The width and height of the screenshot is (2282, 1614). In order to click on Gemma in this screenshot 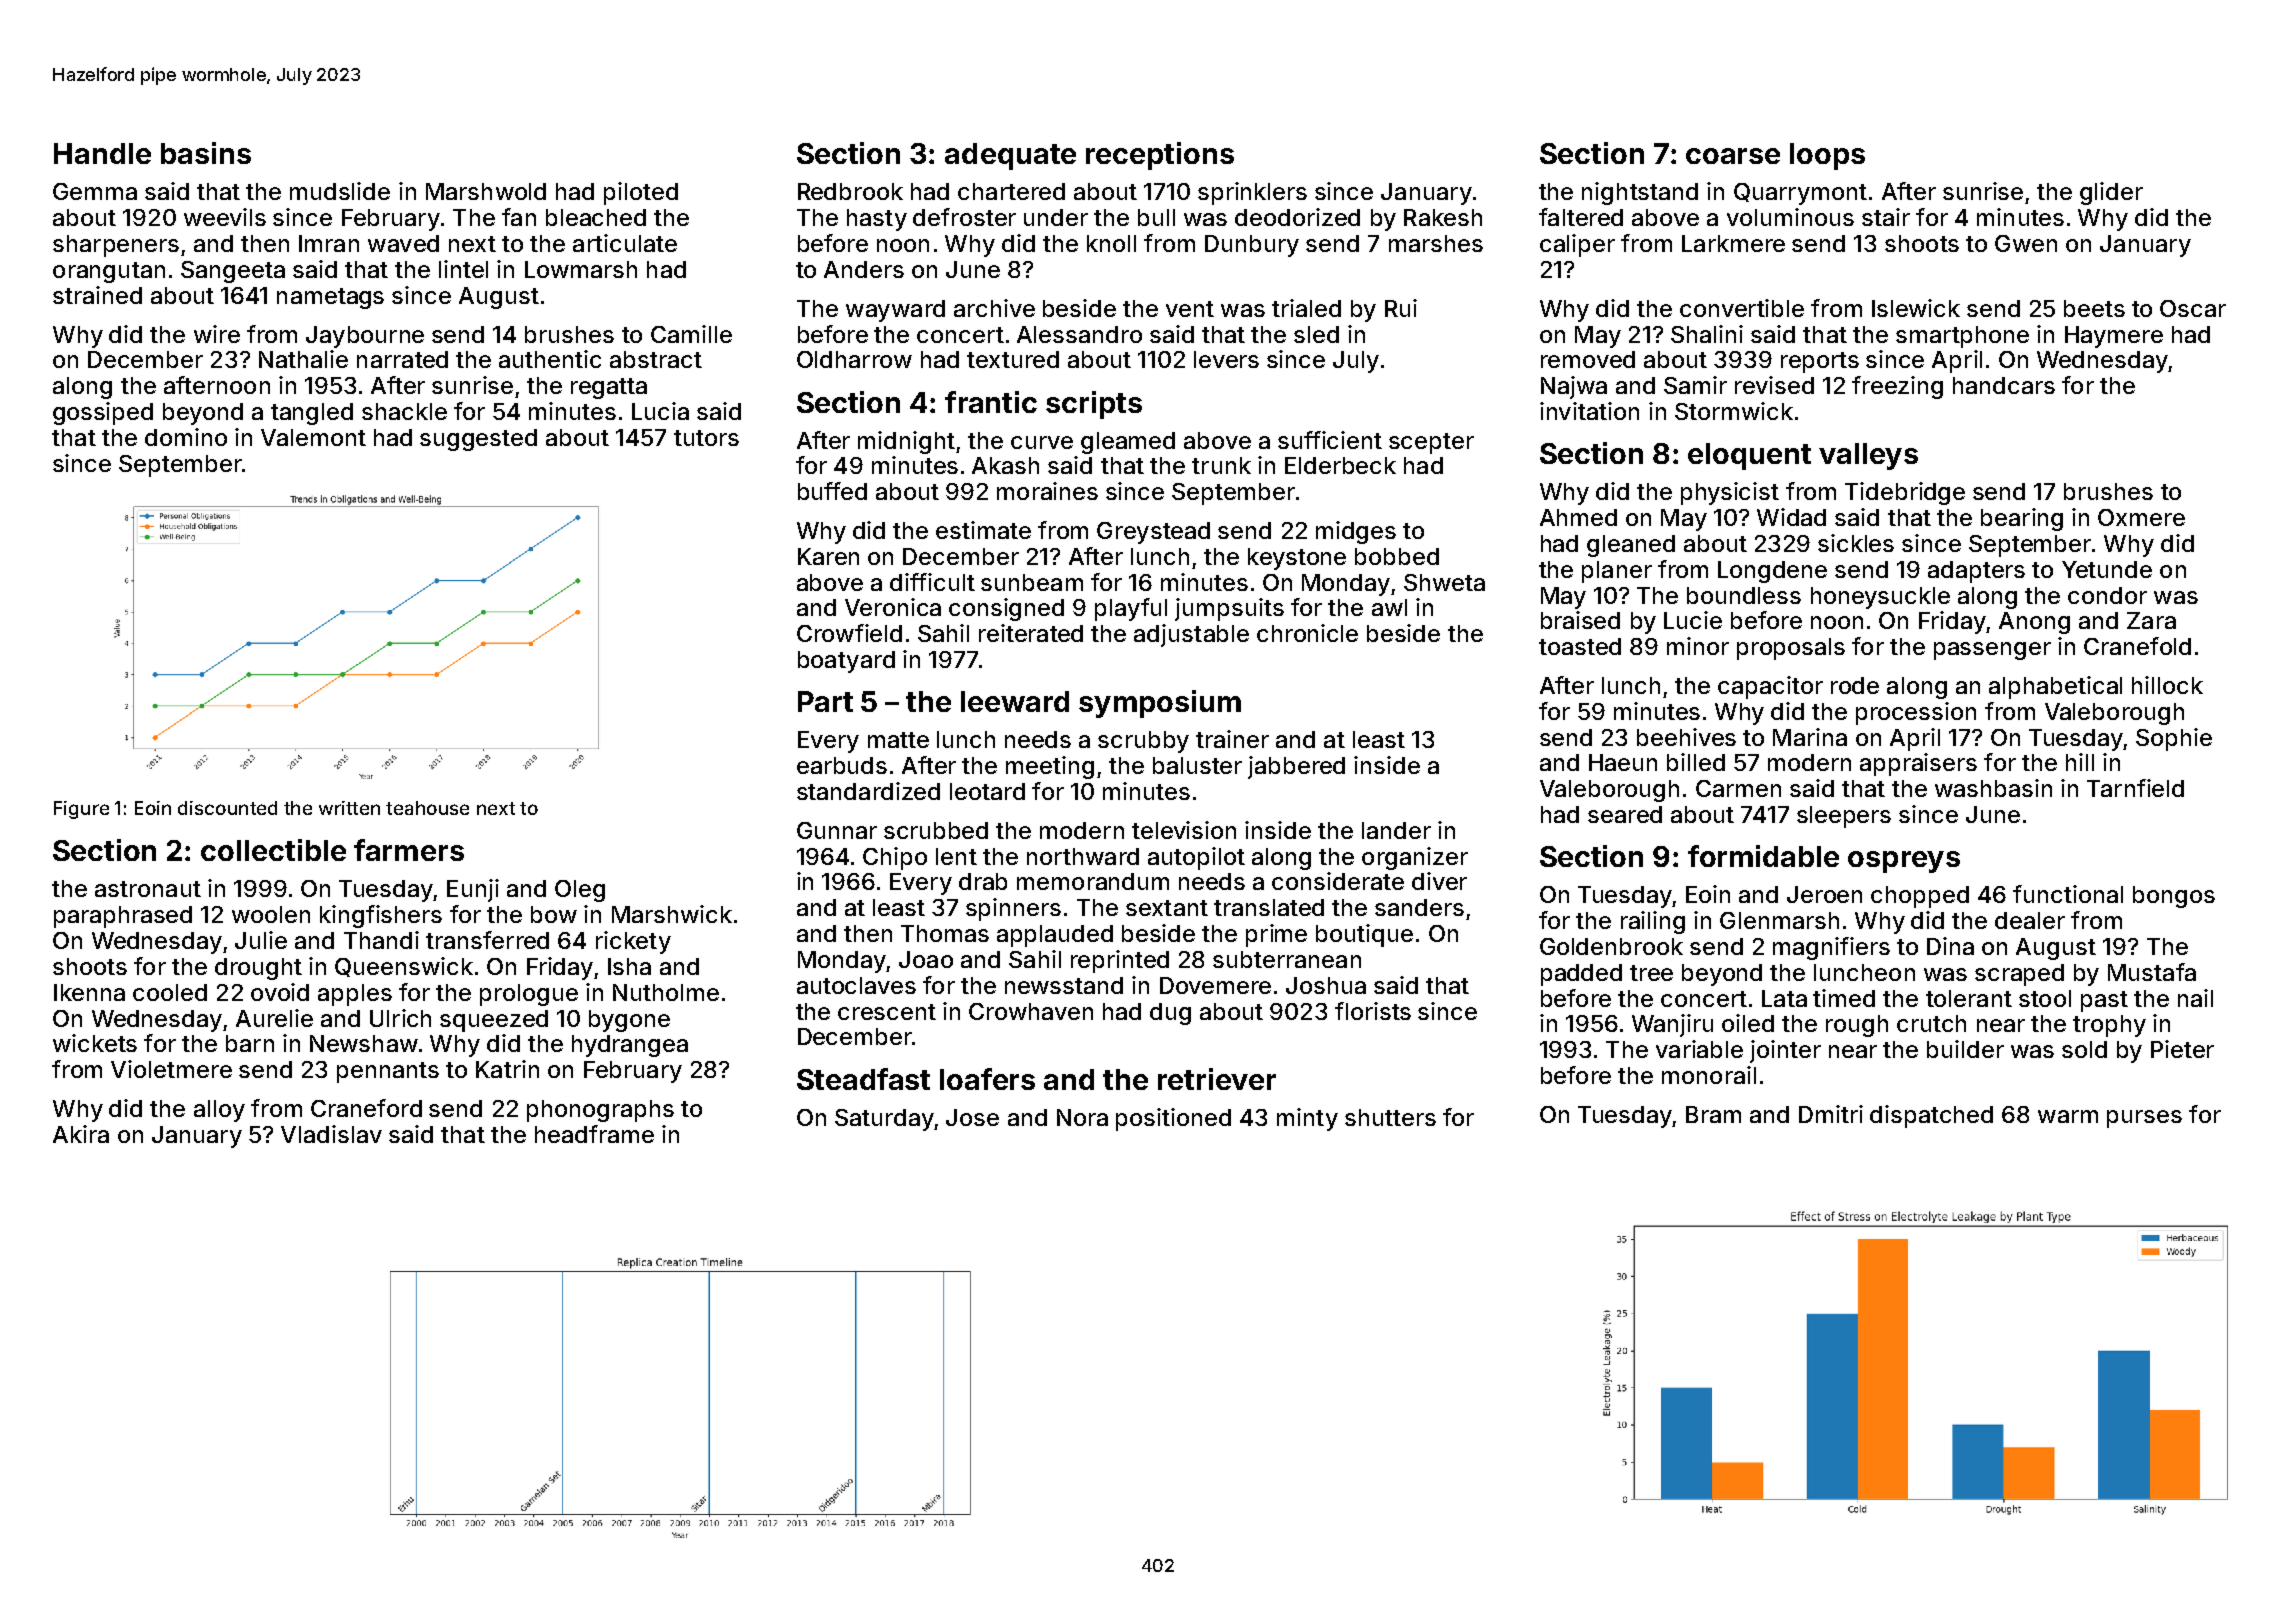, I will do `click(95, 191)`.
